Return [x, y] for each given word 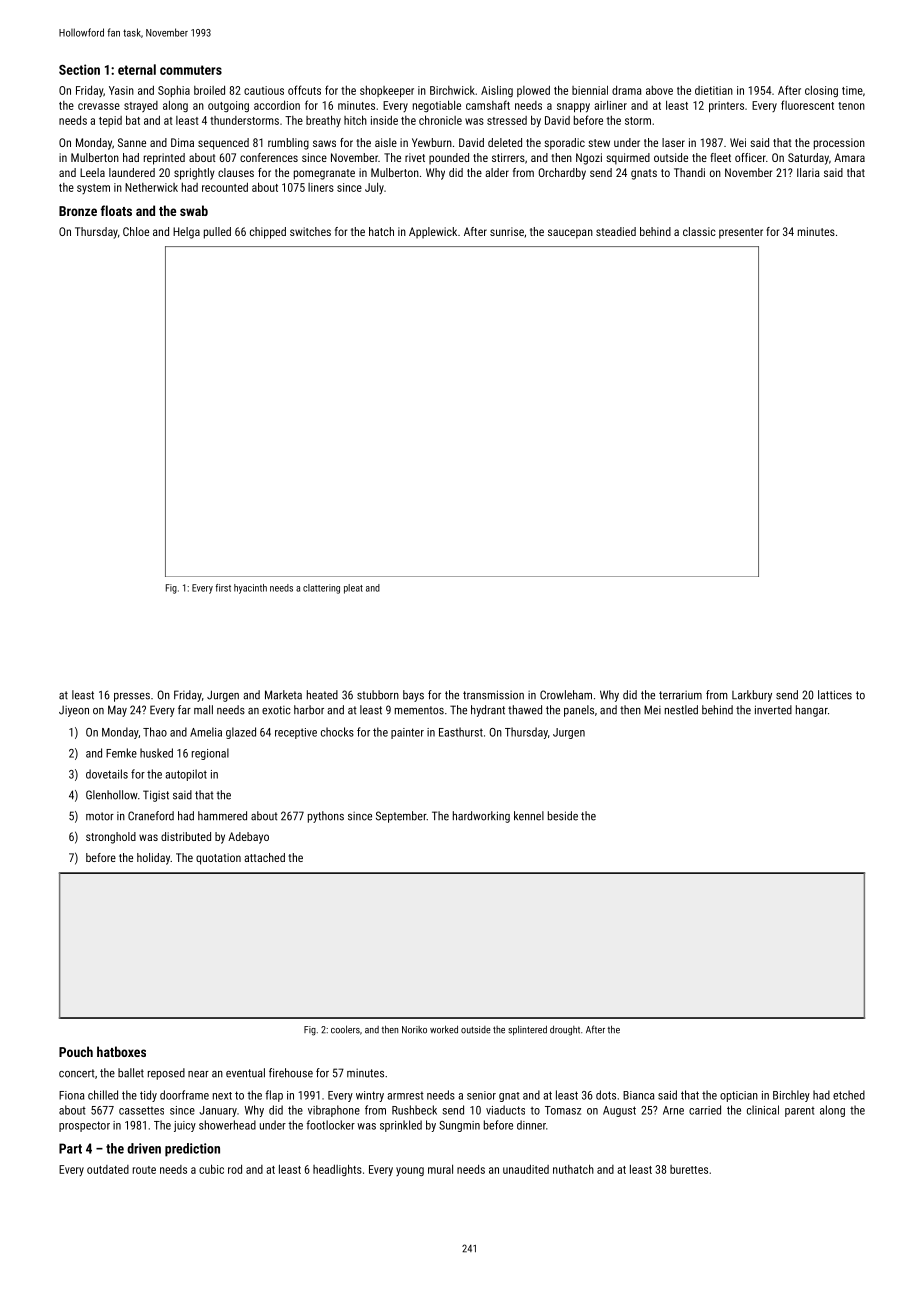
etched [849, 1095]
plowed [533, 91]
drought [565, 1030]
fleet [720, 157]
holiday [153, 859]
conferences [269, 157]
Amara [849, 157]
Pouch [76, 1051]
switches [310, 231]
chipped [268, 233]
